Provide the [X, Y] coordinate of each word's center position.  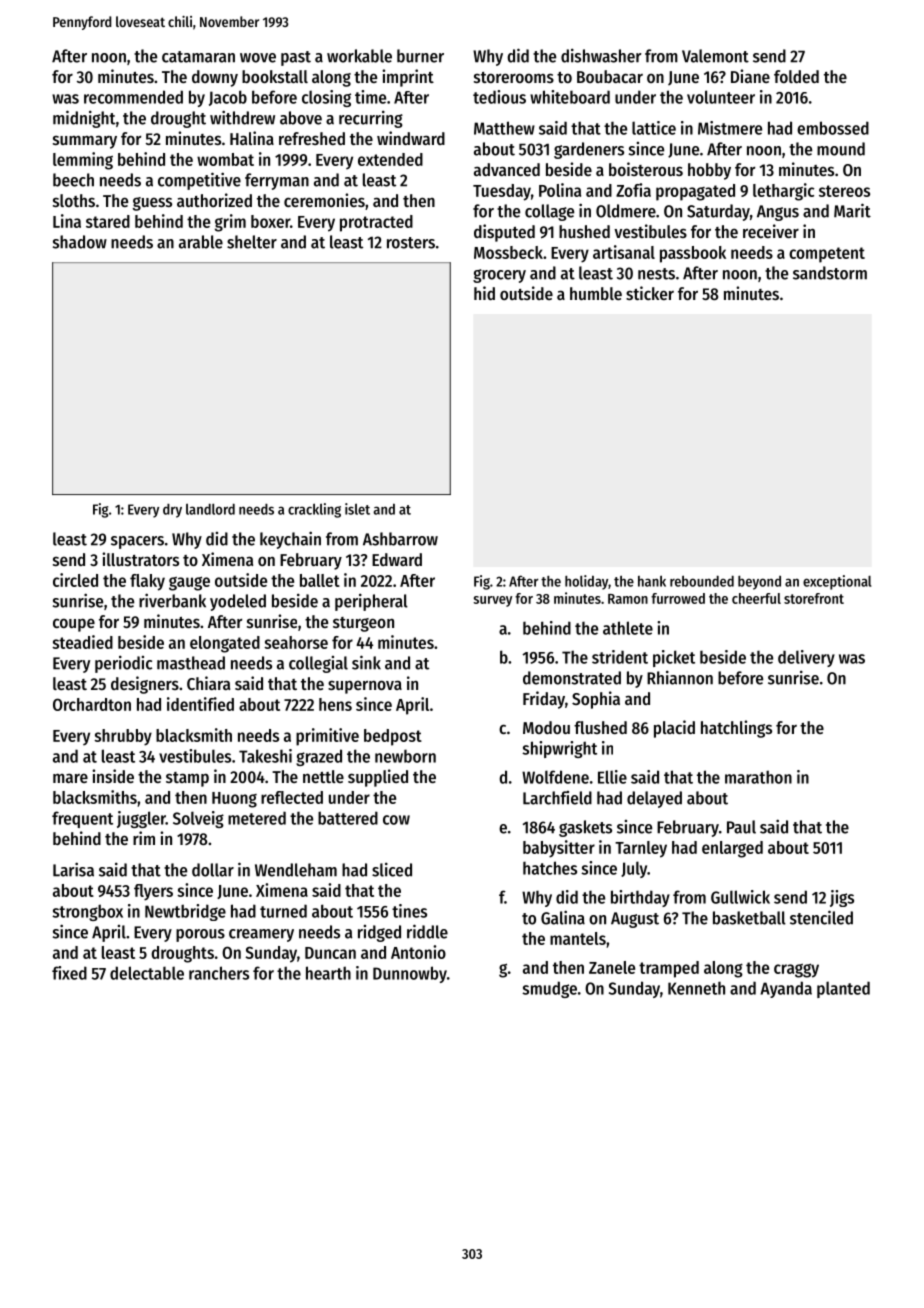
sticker [650, 293]
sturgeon [363, 624]
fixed [69, 973]
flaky [147, 582]
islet [357, 509]
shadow [80, 242]
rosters [411, 243]
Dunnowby [410, 974]
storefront [814, 598]
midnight [84, 119]
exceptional [837, 582]
